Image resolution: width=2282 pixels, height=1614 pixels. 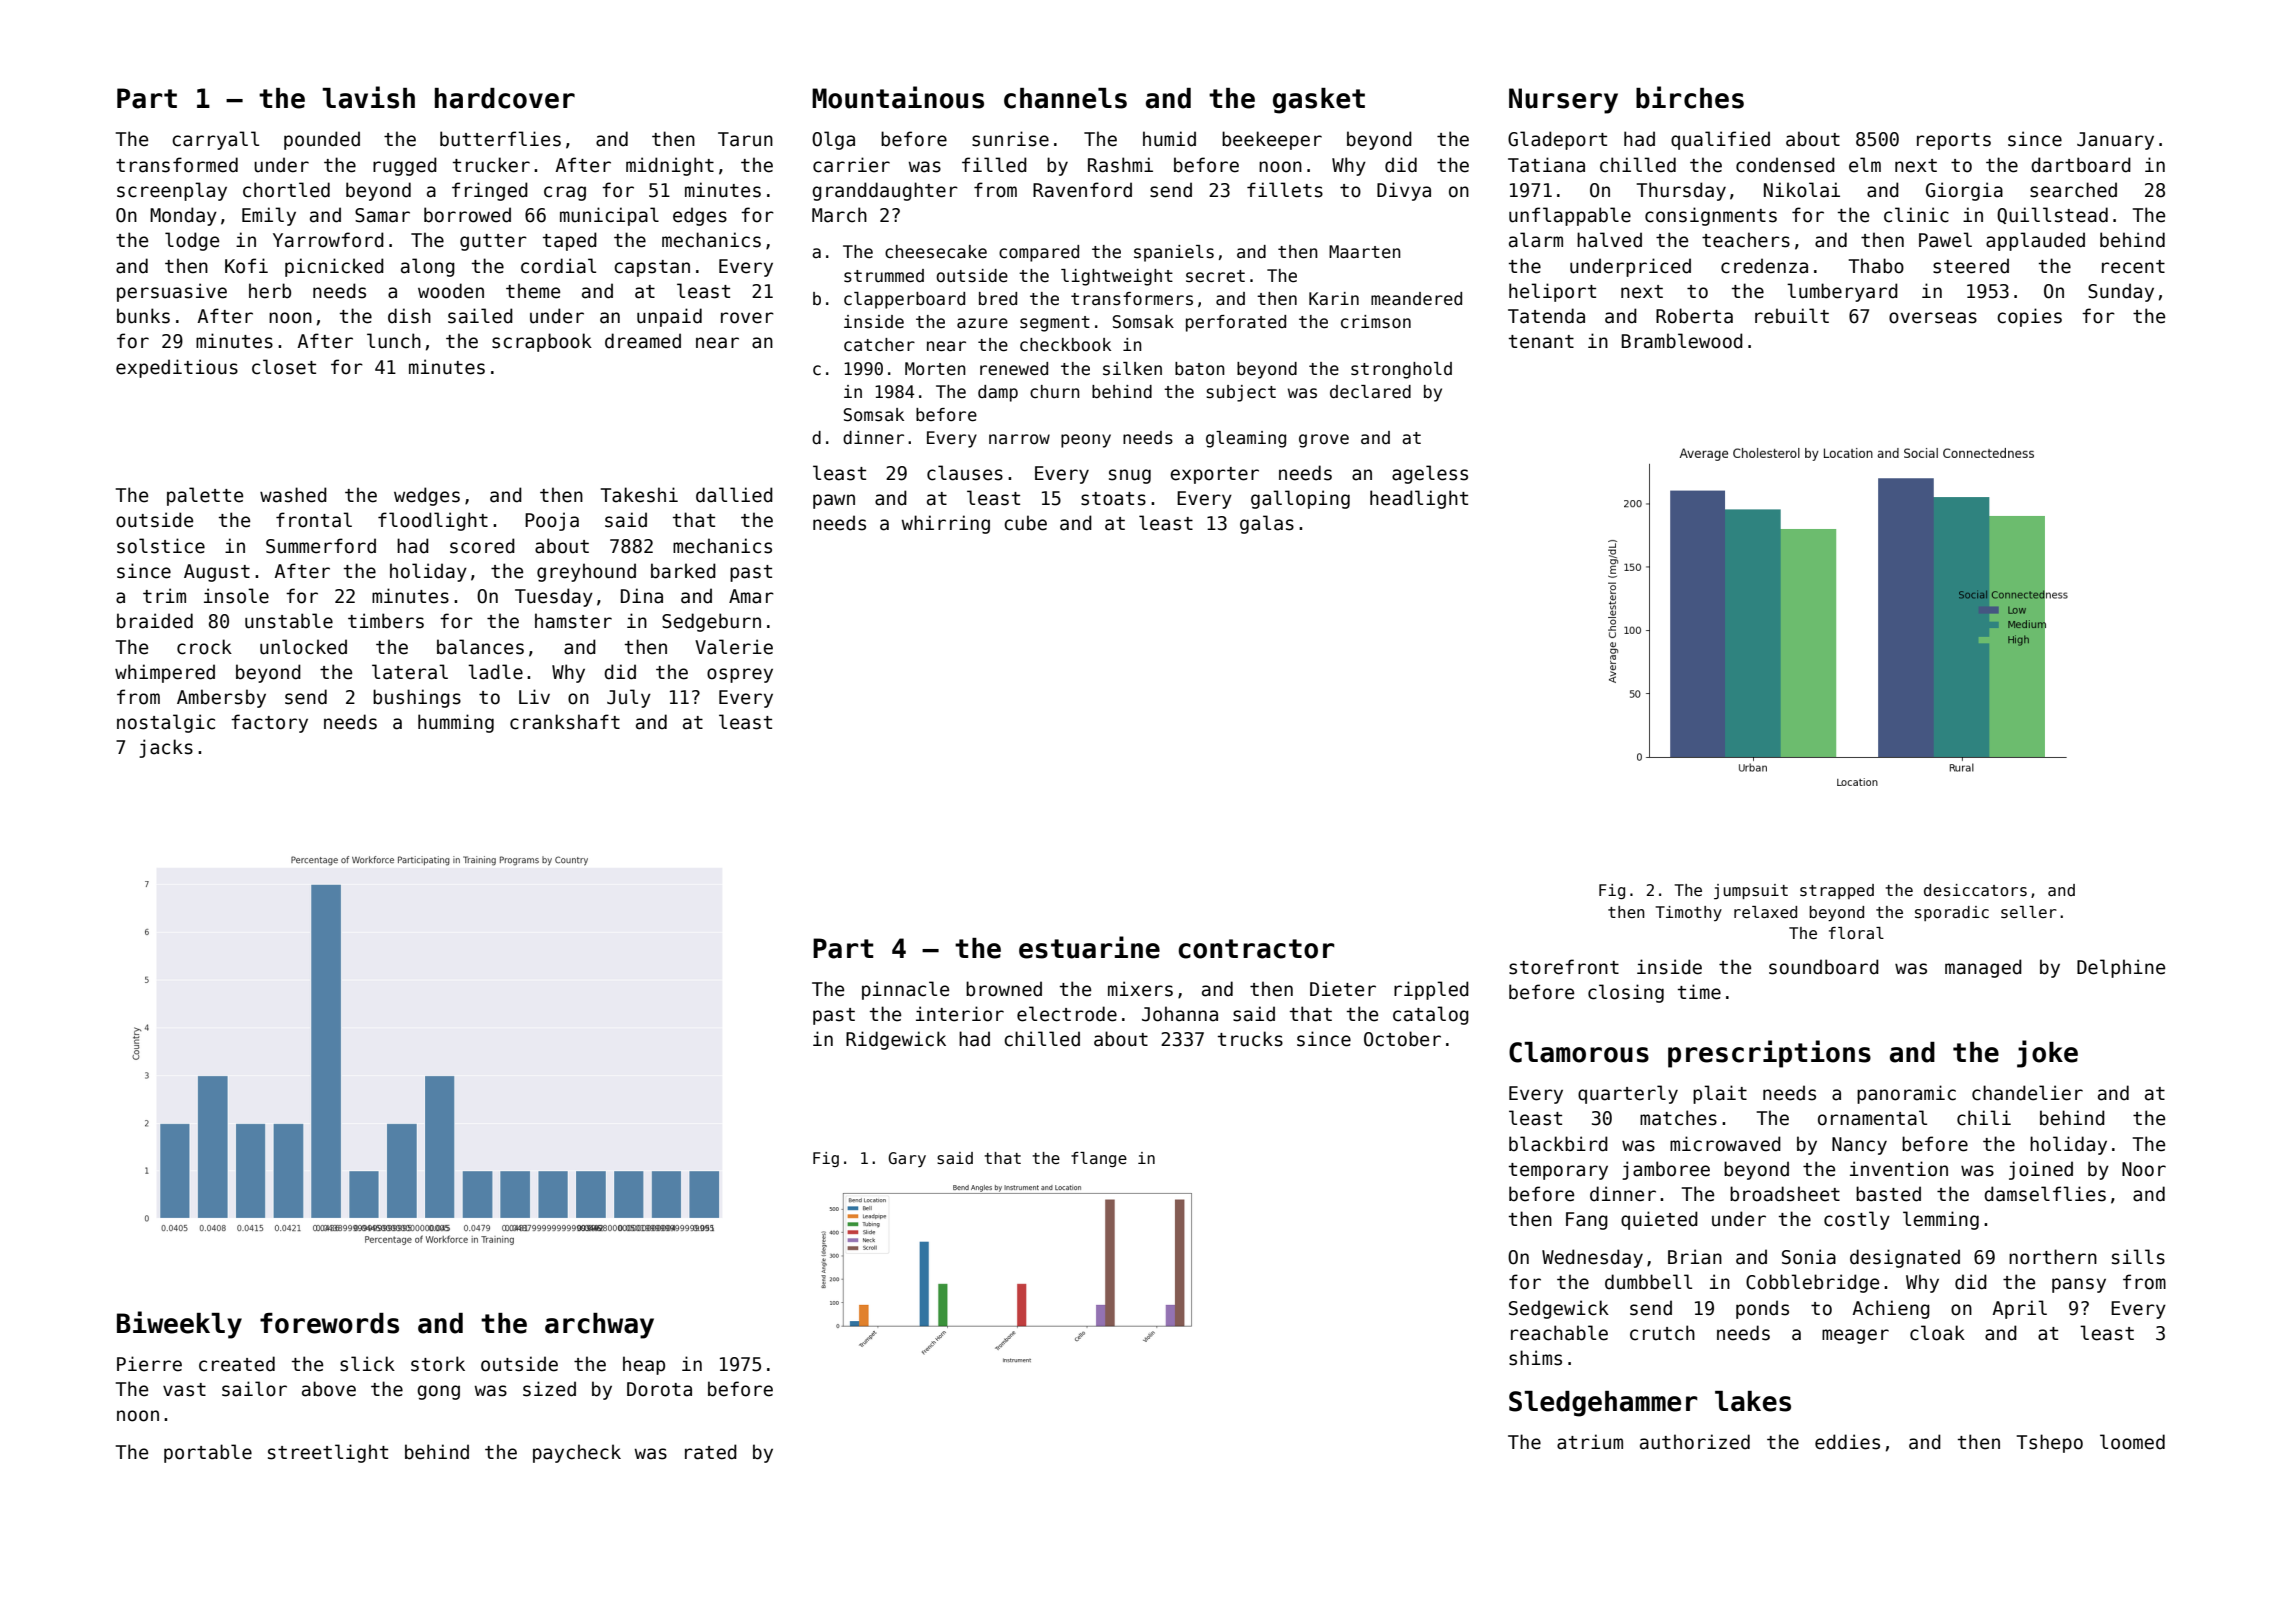 What do you see at coordinates (1055, 391) in the screenshot?
I see `churn` at bounding box center [1055, 391].
